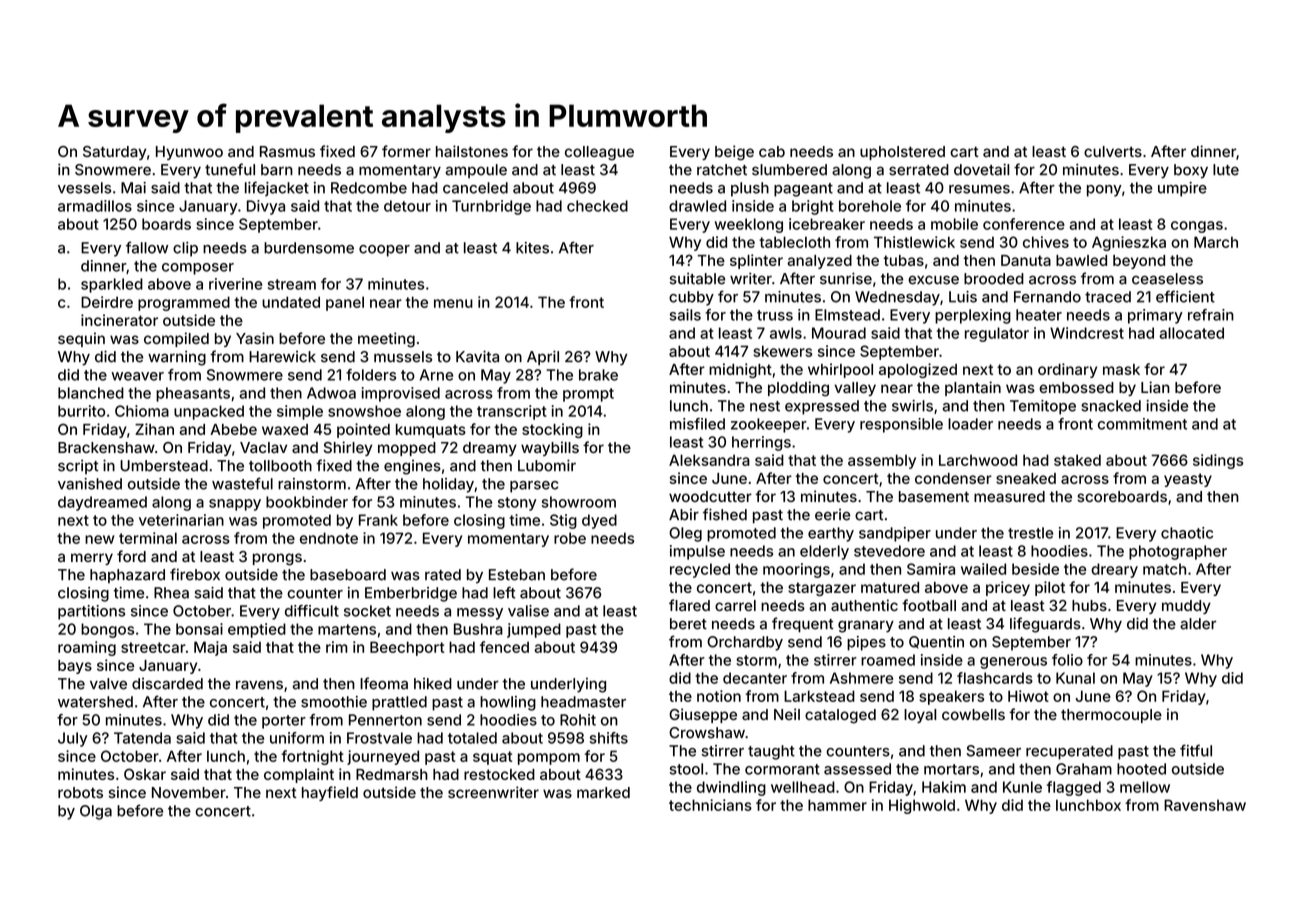  What do you see at coordinates (979, 189) in the image?
I see `resumes` at bounding box center [979, 189].
